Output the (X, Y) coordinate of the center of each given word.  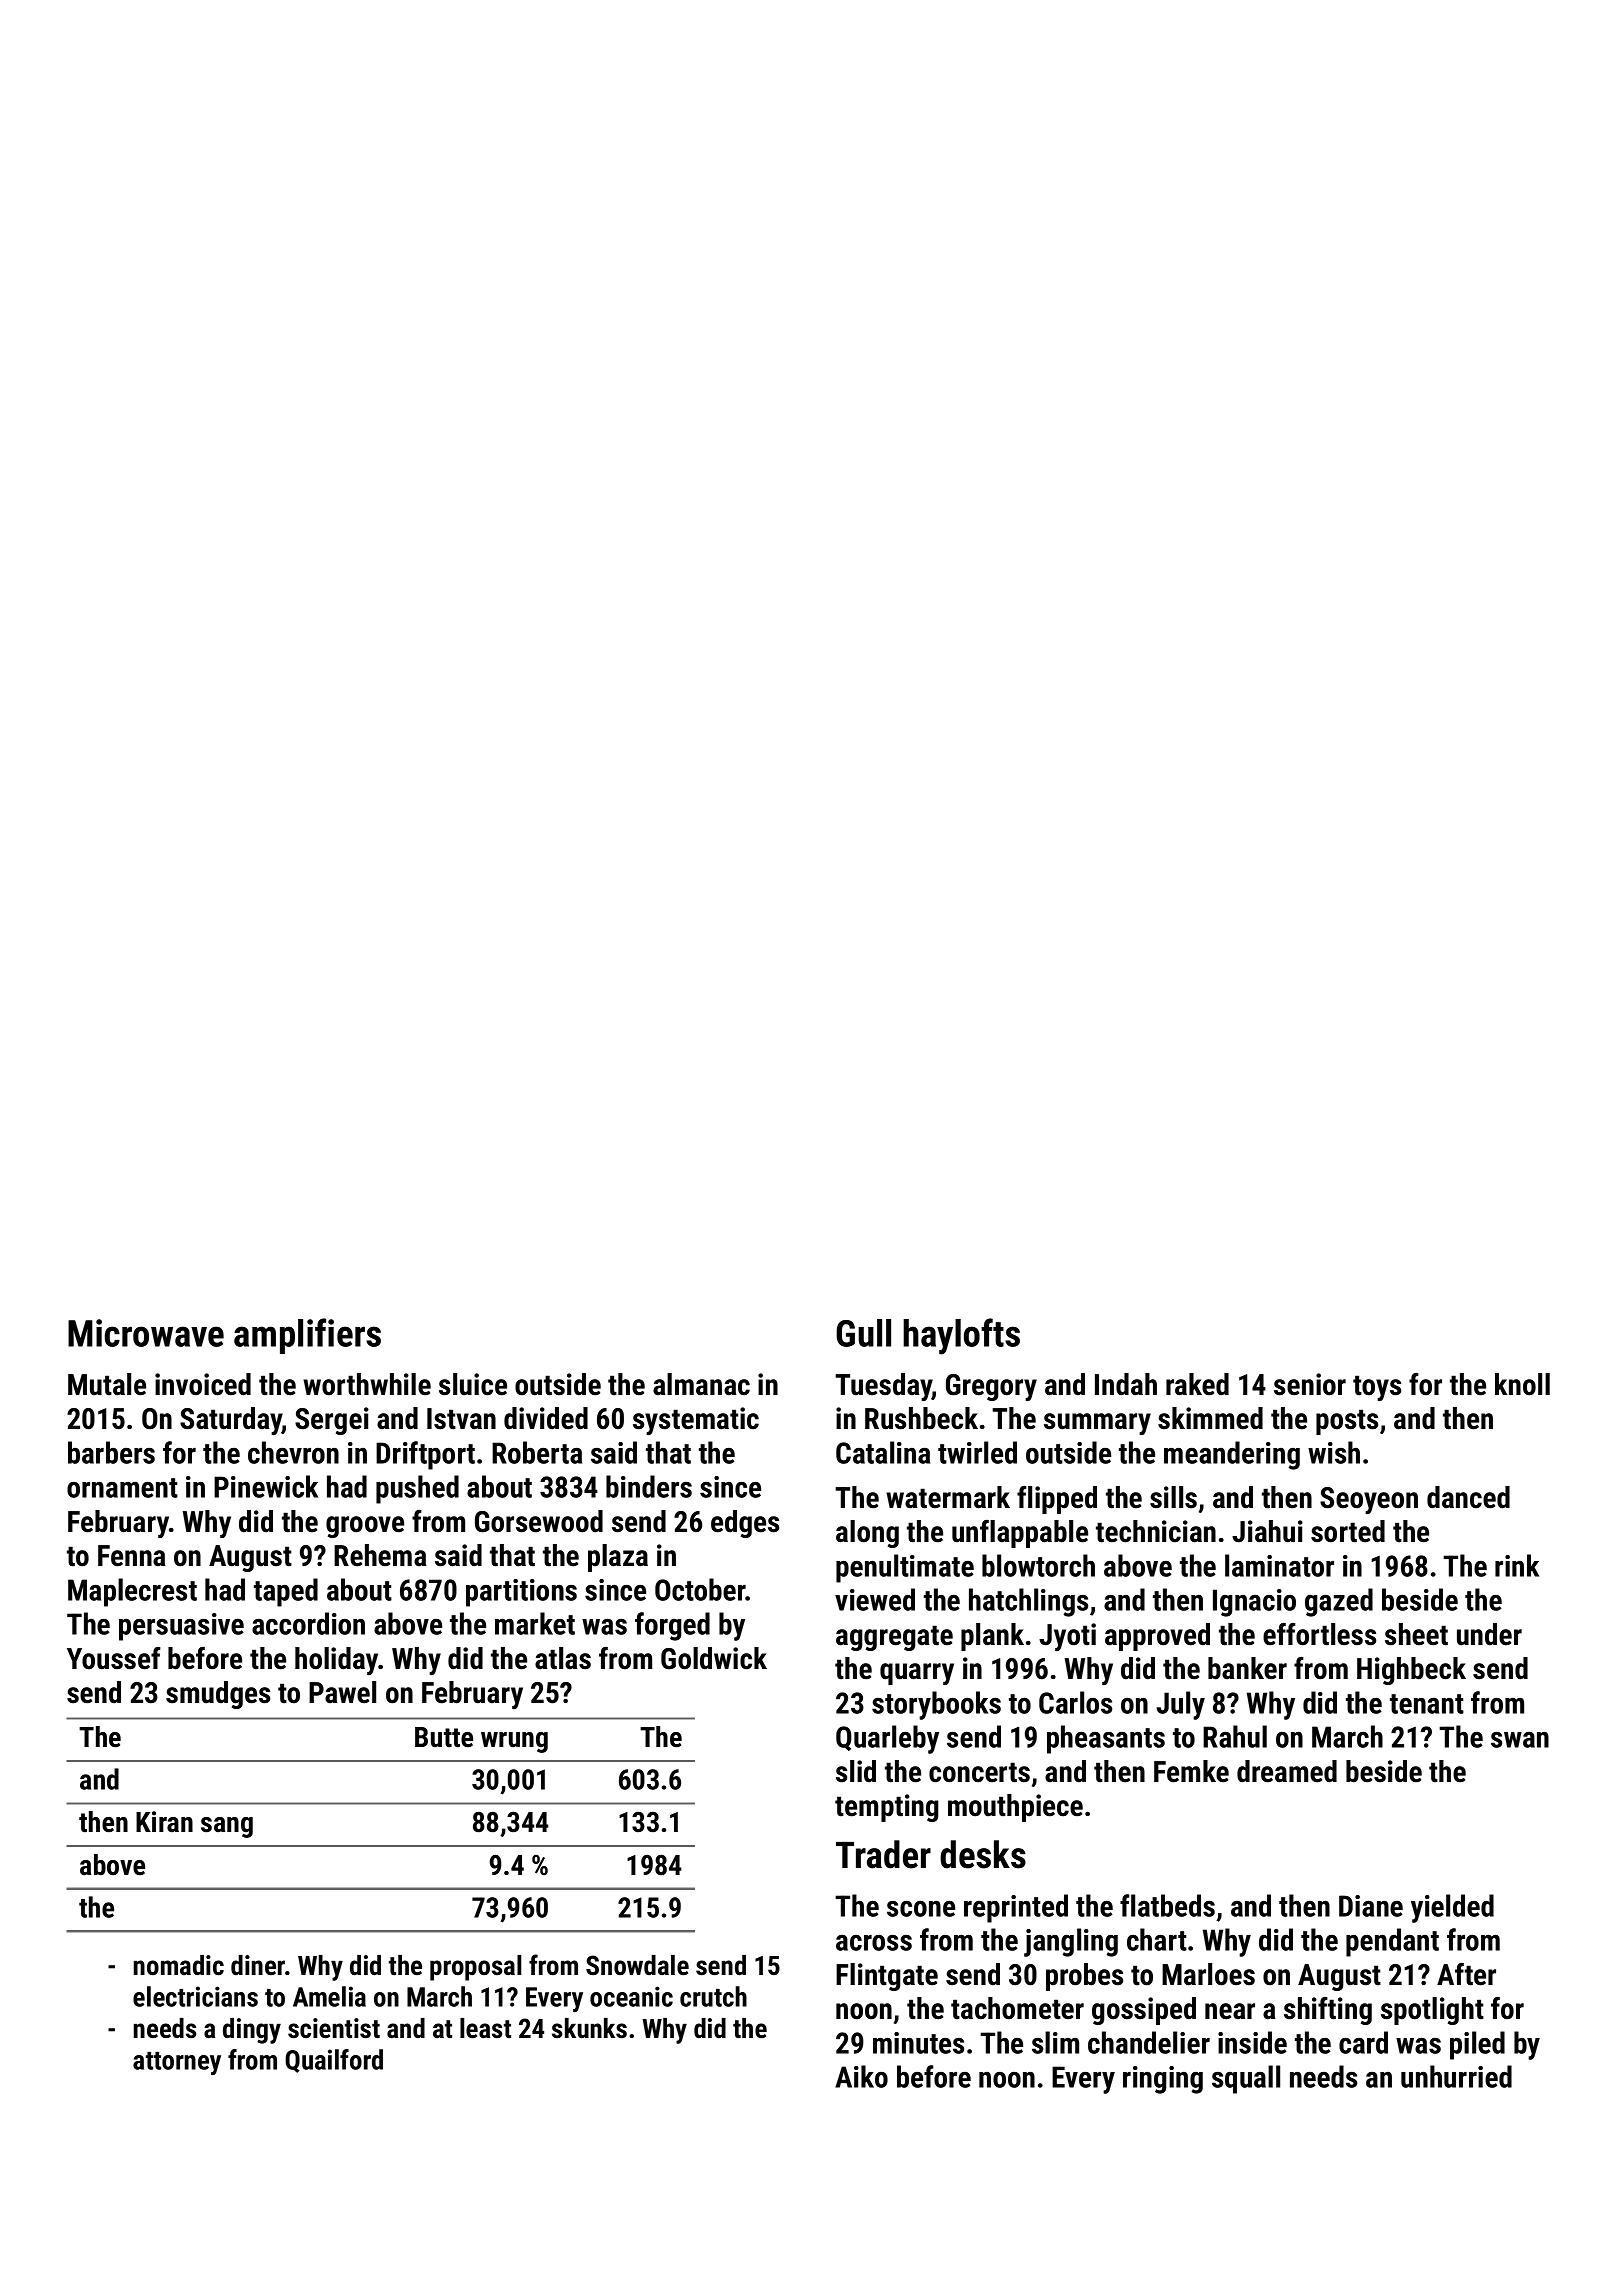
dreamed (1287, 1771)
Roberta (537, 1452)
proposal (475, 1968)
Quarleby (887, 1739)
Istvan (461, 1419)
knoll (1522, 1384)
